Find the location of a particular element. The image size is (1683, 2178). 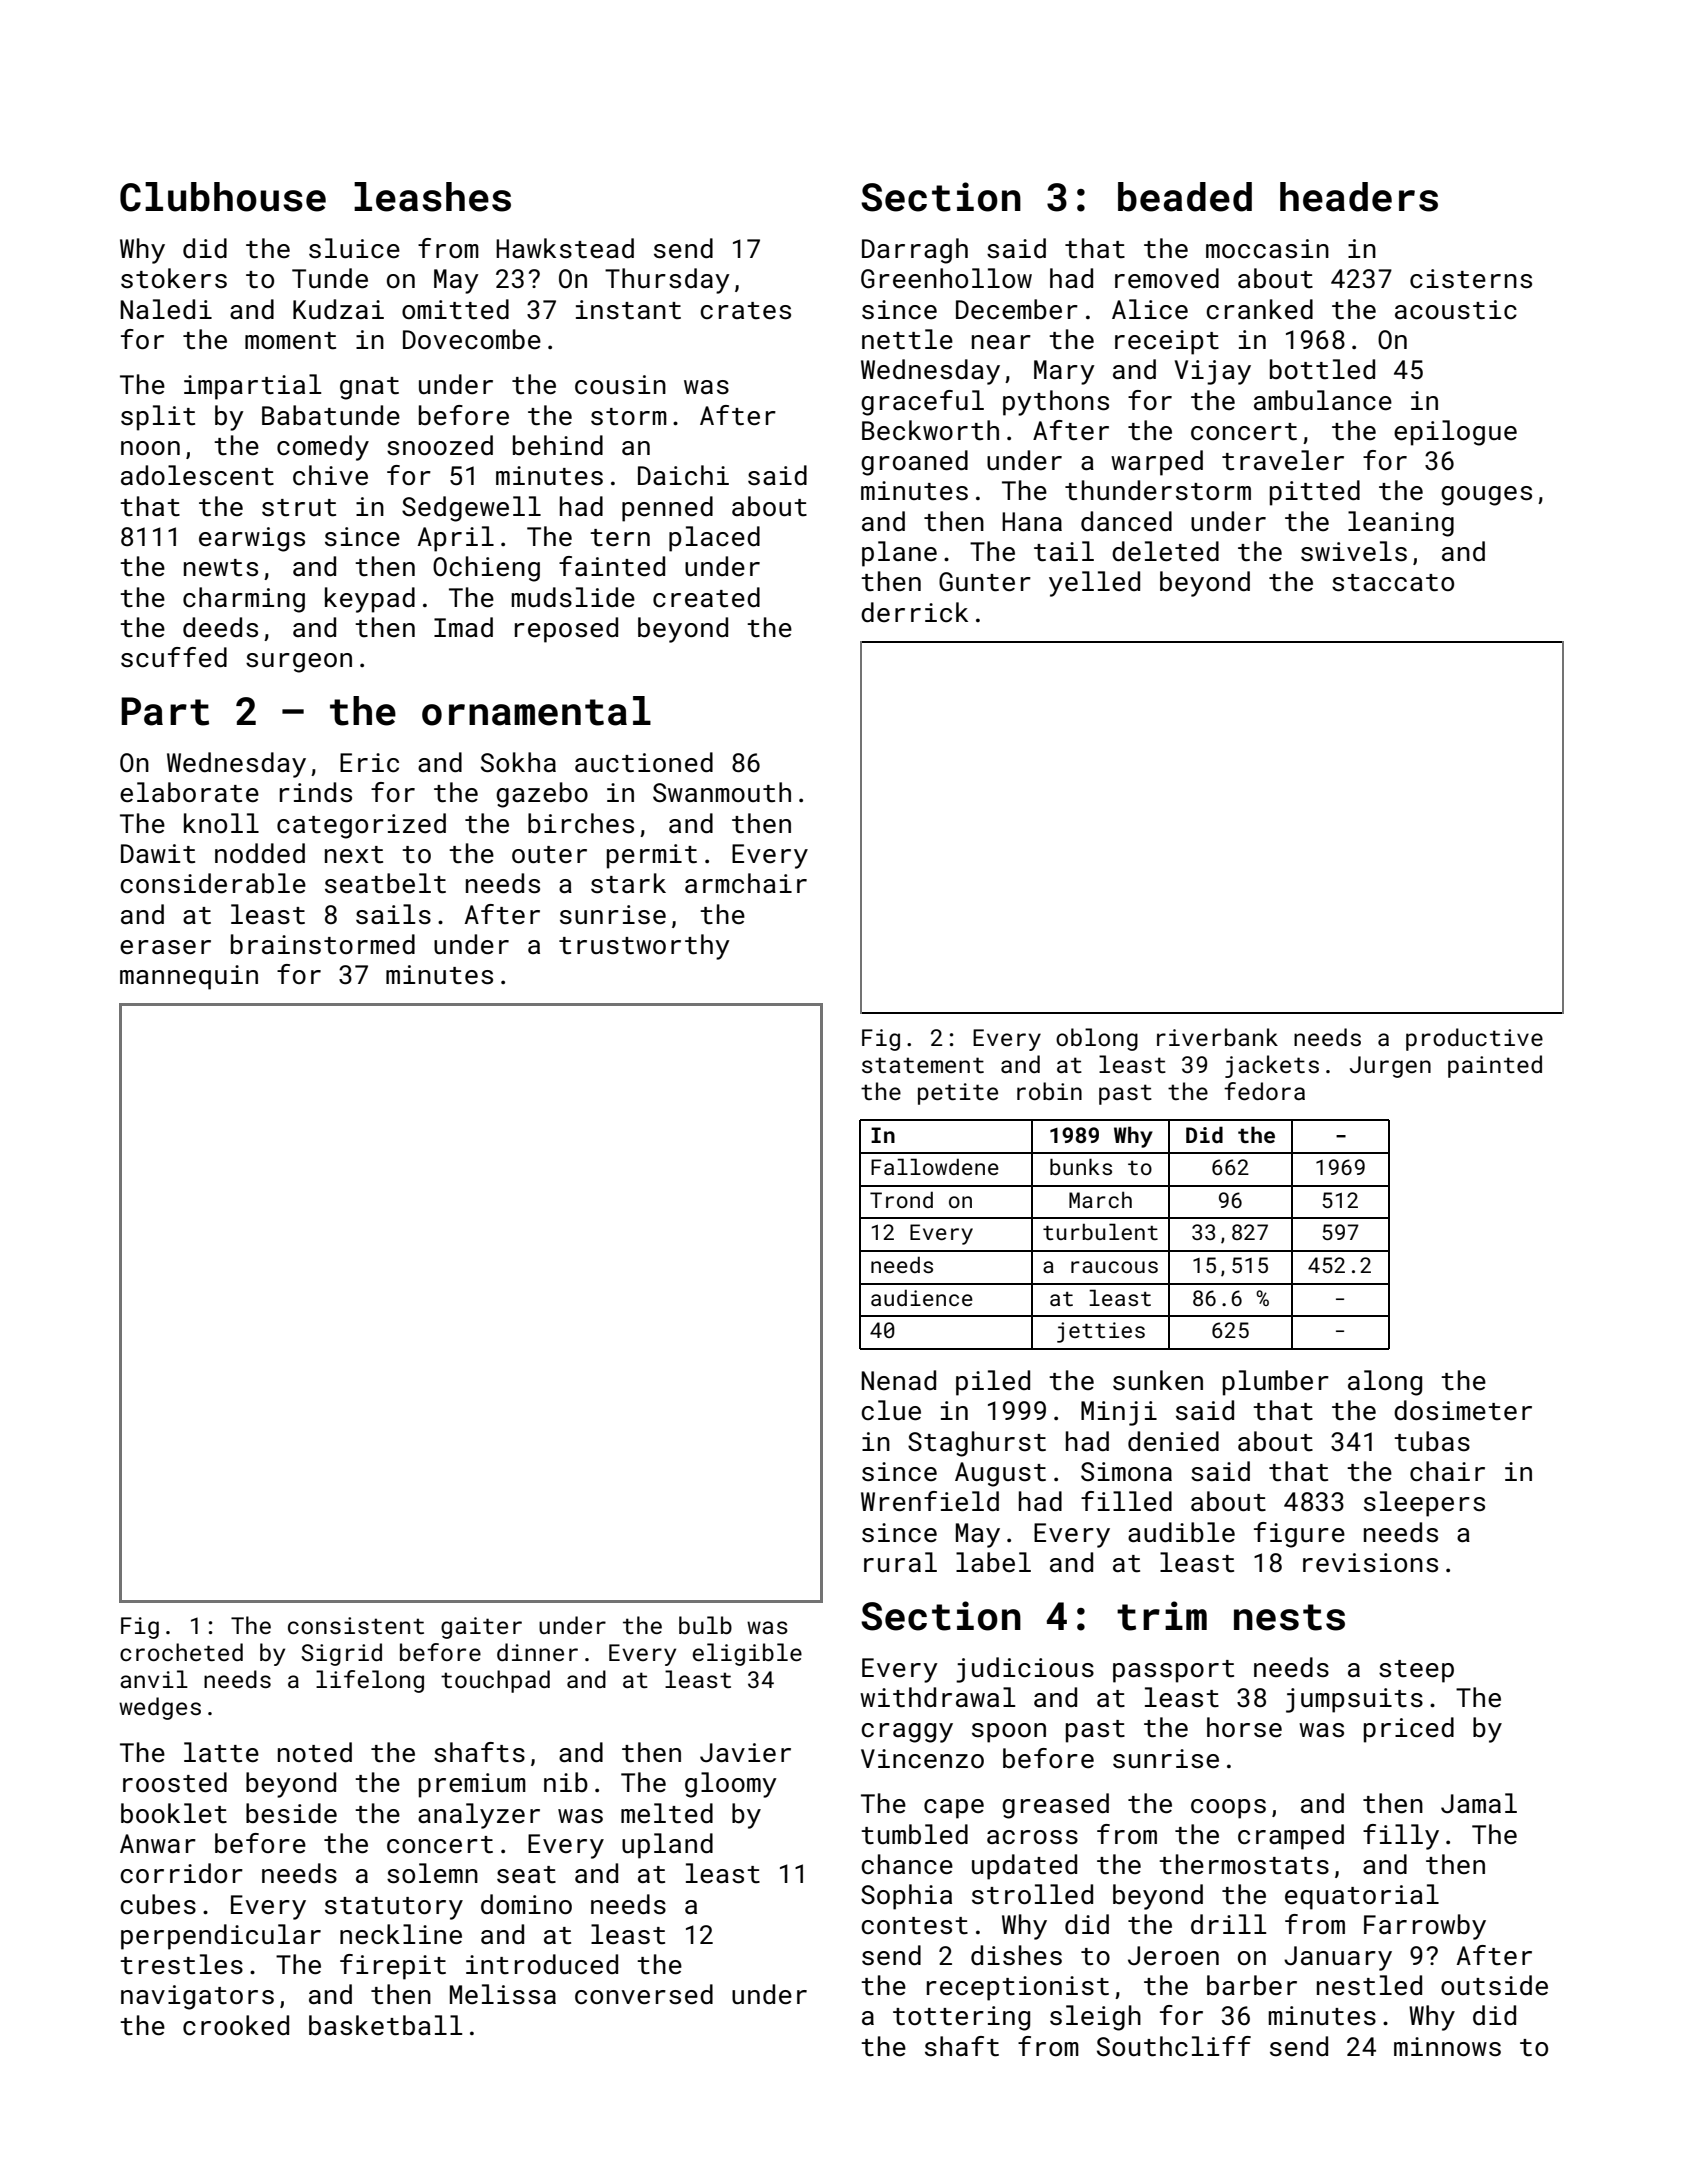

navigators is located at coordinates (197, 1997).
